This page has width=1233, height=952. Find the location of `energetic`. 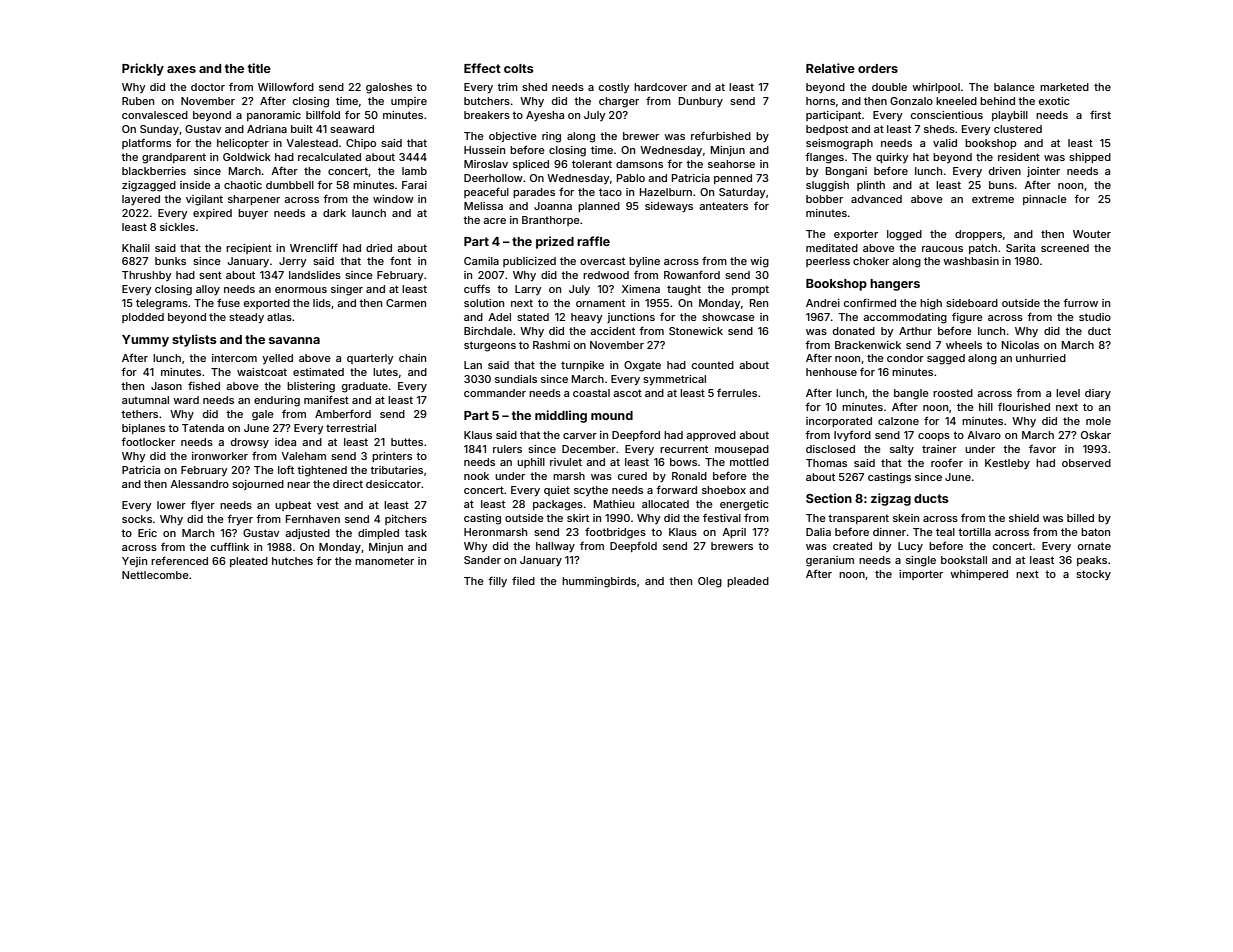

energetic is located at coordinates (744, 505).
